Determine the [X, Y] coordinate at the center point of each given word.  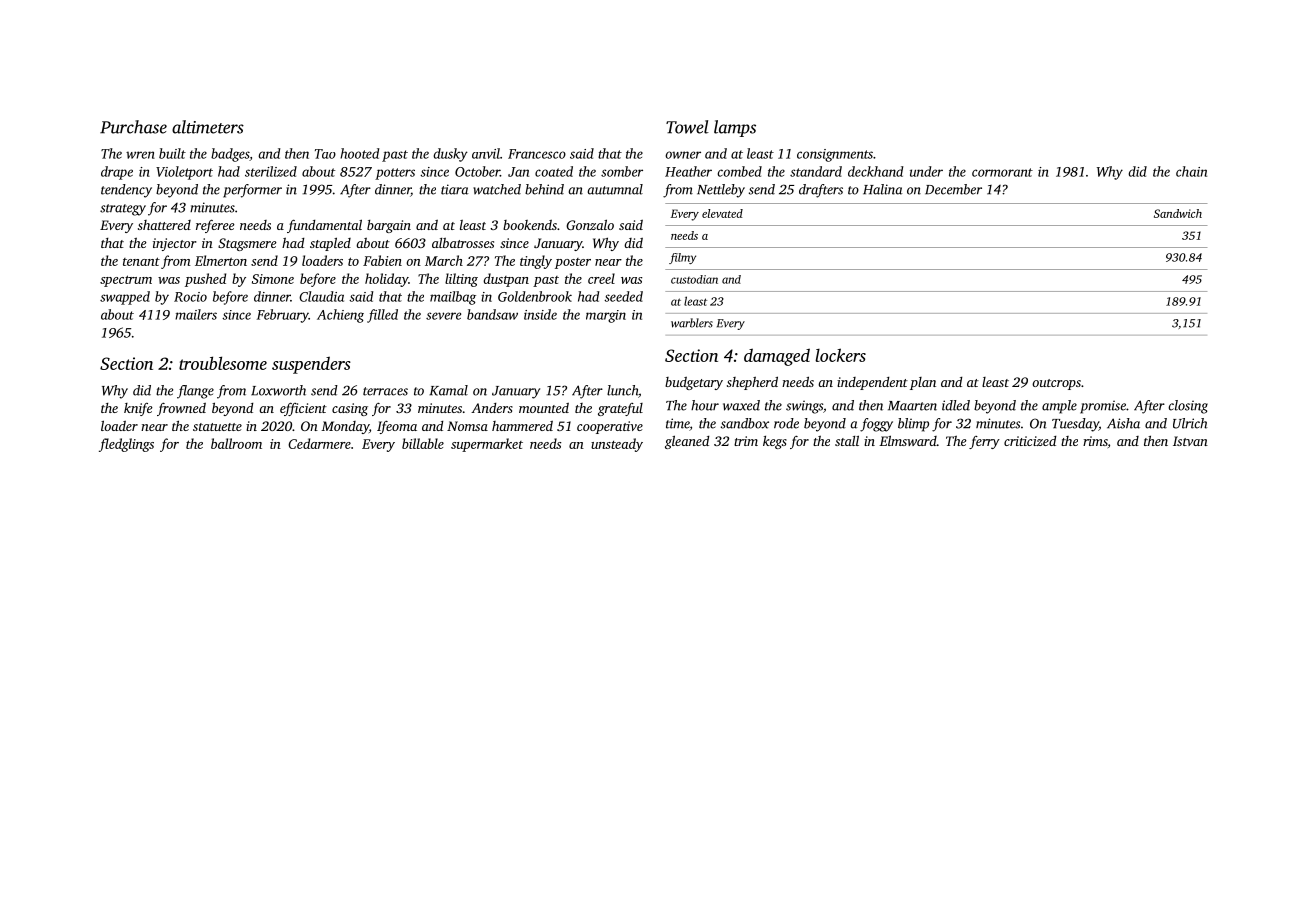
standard [816, 171]
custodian [694, 279]
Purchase [133, 127]
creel [601, 278]
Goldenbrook [535, 296]
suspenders [311, 365]
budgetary [694, 383]
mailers [196, 314]
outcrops [1056, 384]
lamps [735, 128]
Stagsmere [247, 244]
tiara [455, 189]
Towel [687, 127]
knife [138, 409]
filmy [682, 258]
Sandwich [1178, 213]
